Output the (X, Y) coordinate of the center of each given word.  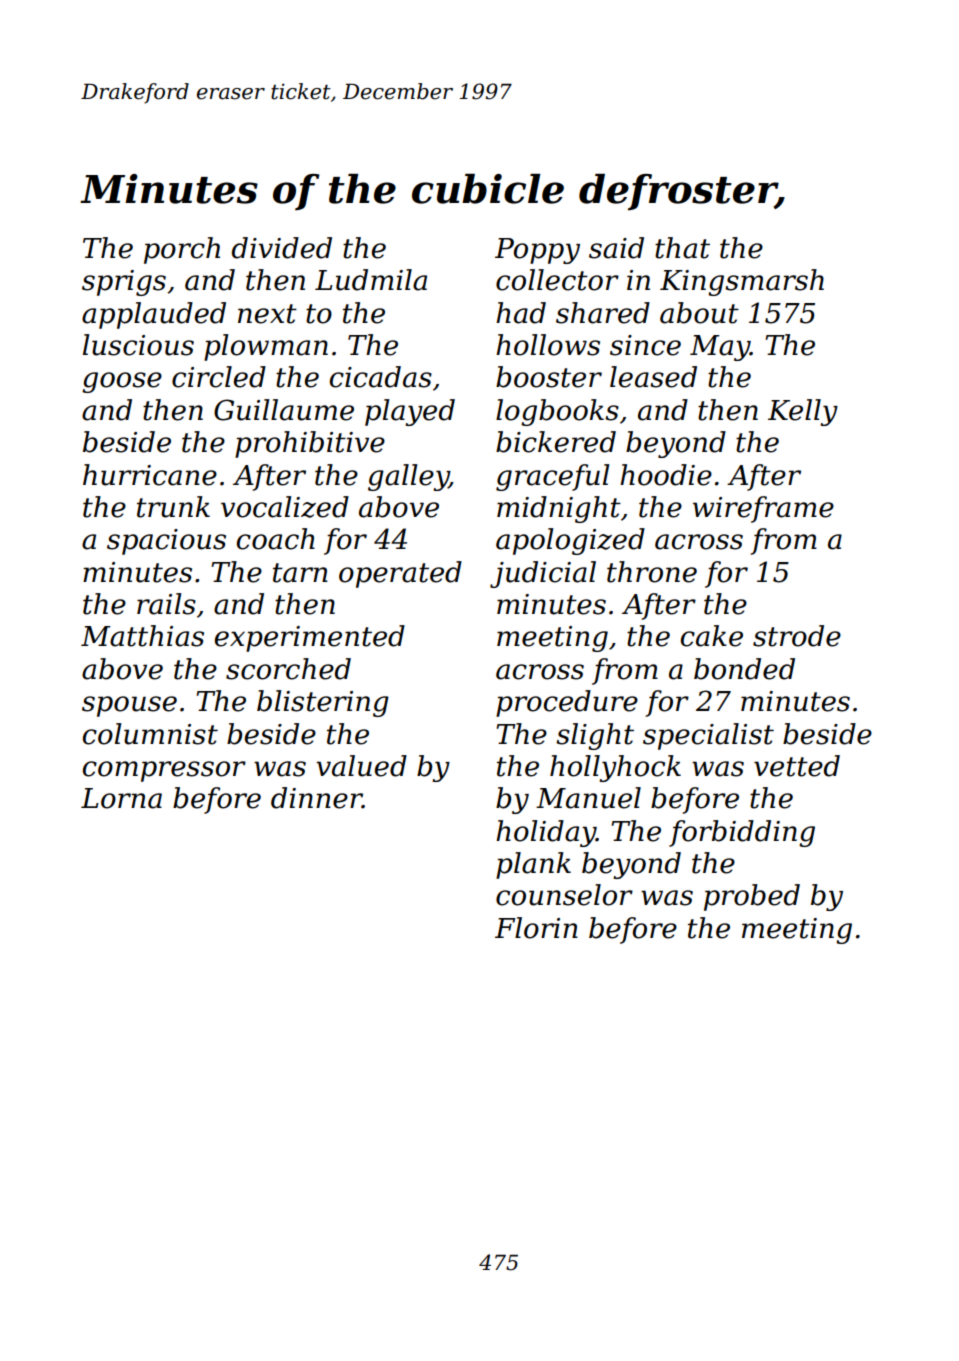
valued (361, 766)
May (720, 348)
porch (182, 250)
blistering (323, 703)
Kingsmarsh (742, 282)
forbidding (742, 833)
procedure (567, 703)
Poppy (537, 251)
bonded (744, 669)
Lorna (121, 798)
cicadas (381, 377)
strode (797, 636)
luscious (138, 345)
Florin (536, 928)
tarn (300, 573)
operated (400, 574)
